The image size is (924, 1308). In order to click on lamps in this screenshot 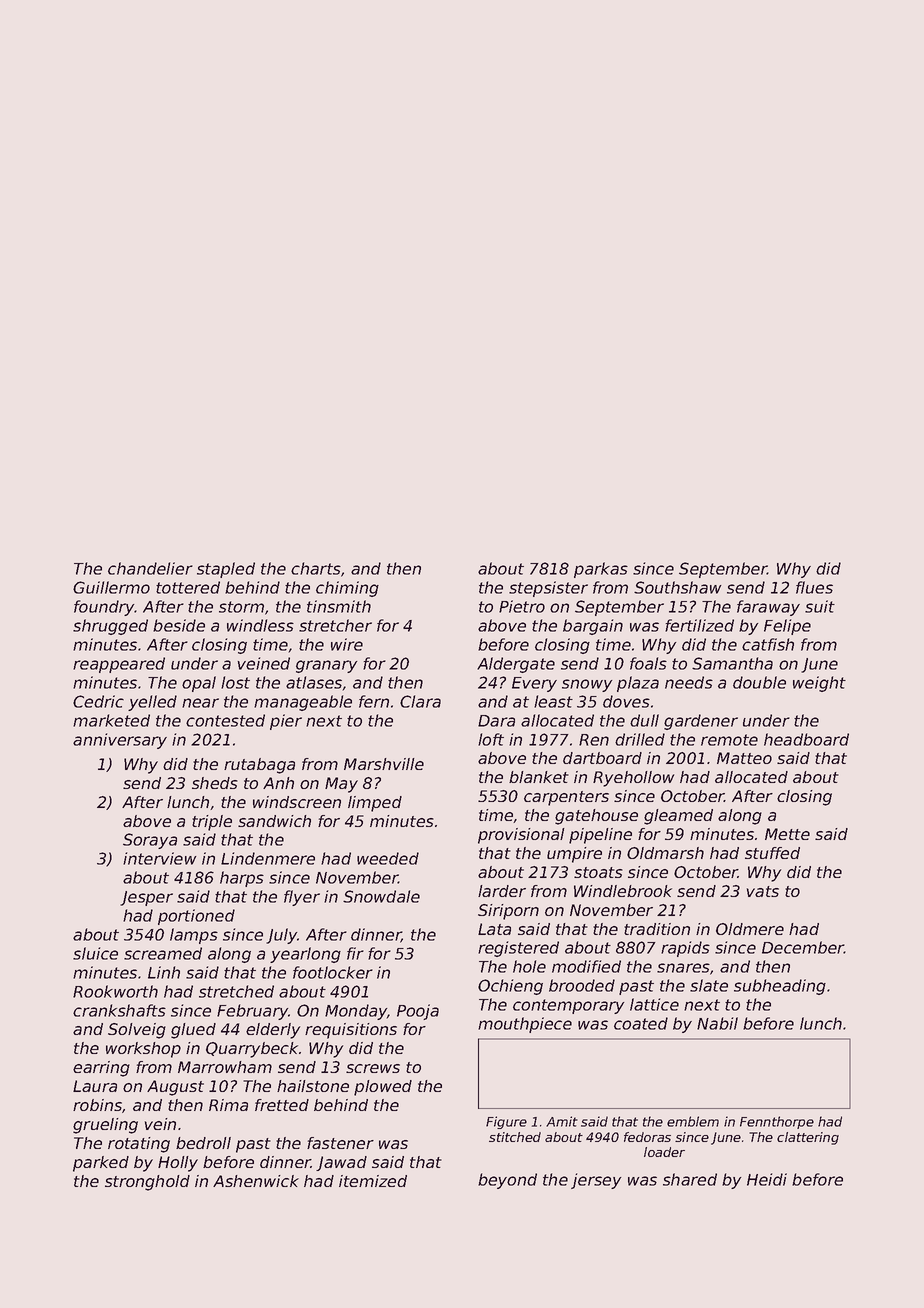, I will do `click(194, 936)`.
